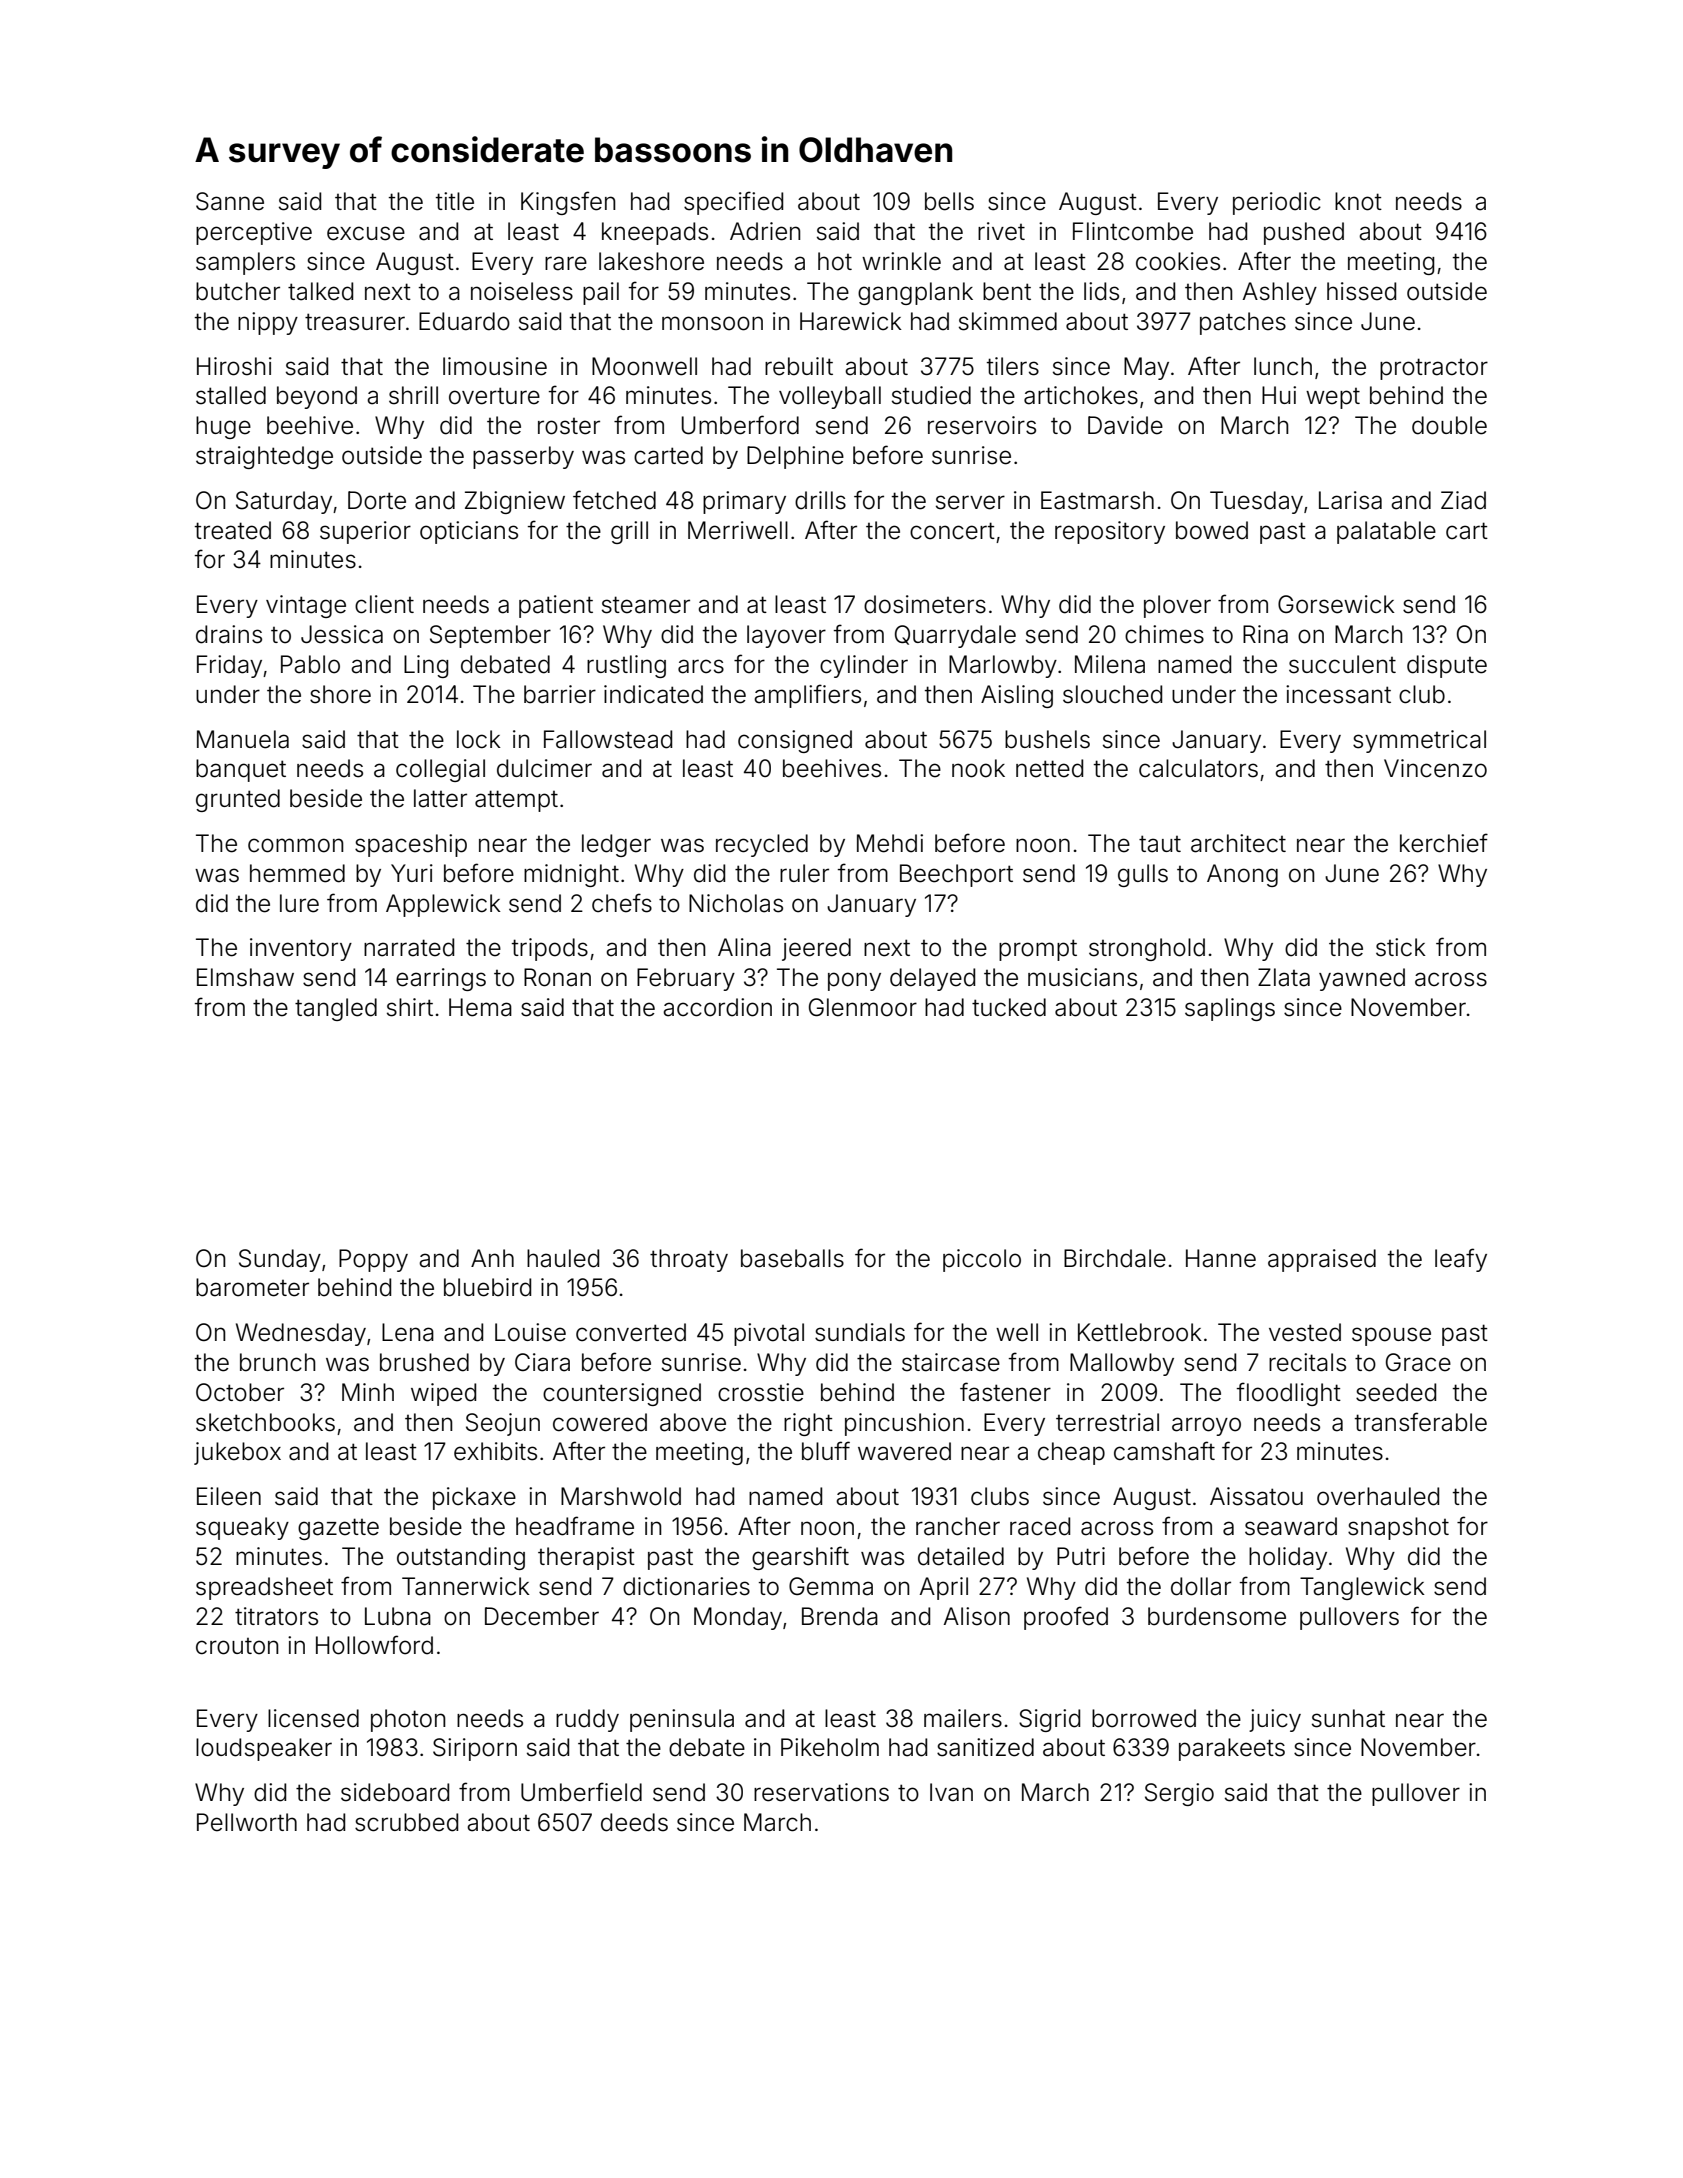 This screenshot has width=1683, height=2178. What do you see at coordinates (265, 1422) in the screenshot?
I see `sketchbooks` at bounding box center [265, 1422].
